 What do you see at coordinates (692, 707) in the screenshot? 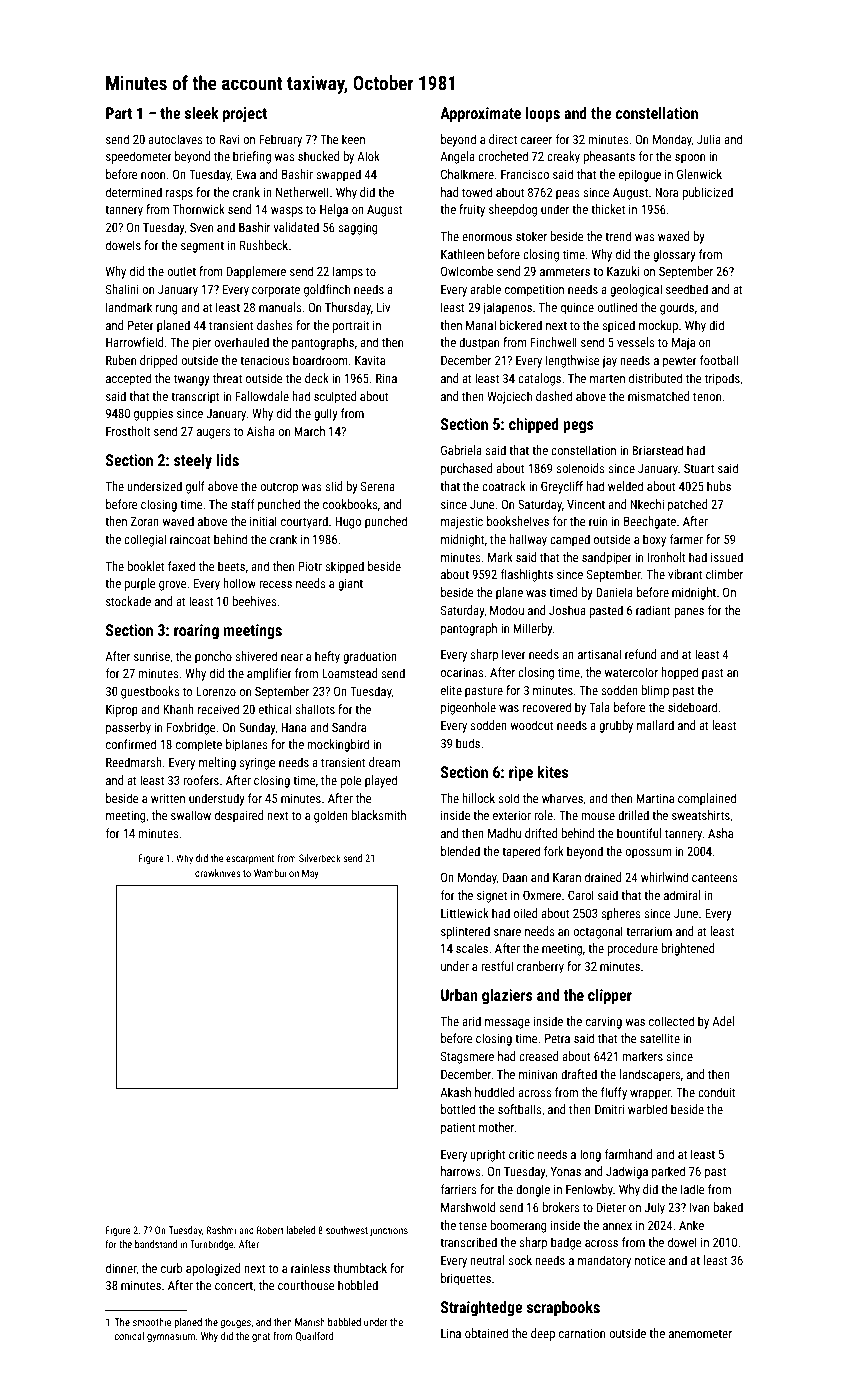
I see `sideboard` at bounding box center [692, 707].
